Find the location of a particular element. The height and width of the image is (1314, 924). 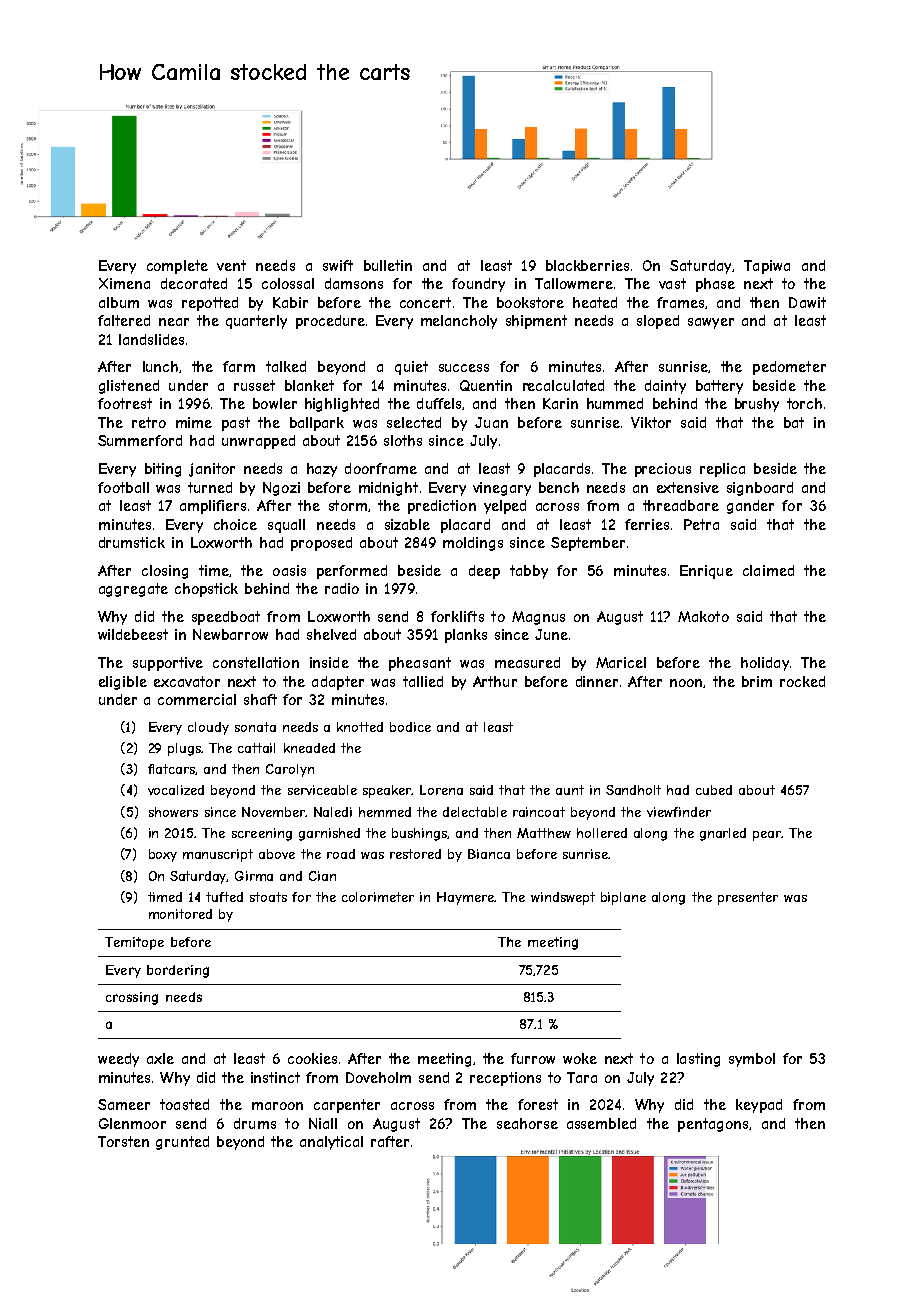

prediction is located at coordinates (442, 507).
